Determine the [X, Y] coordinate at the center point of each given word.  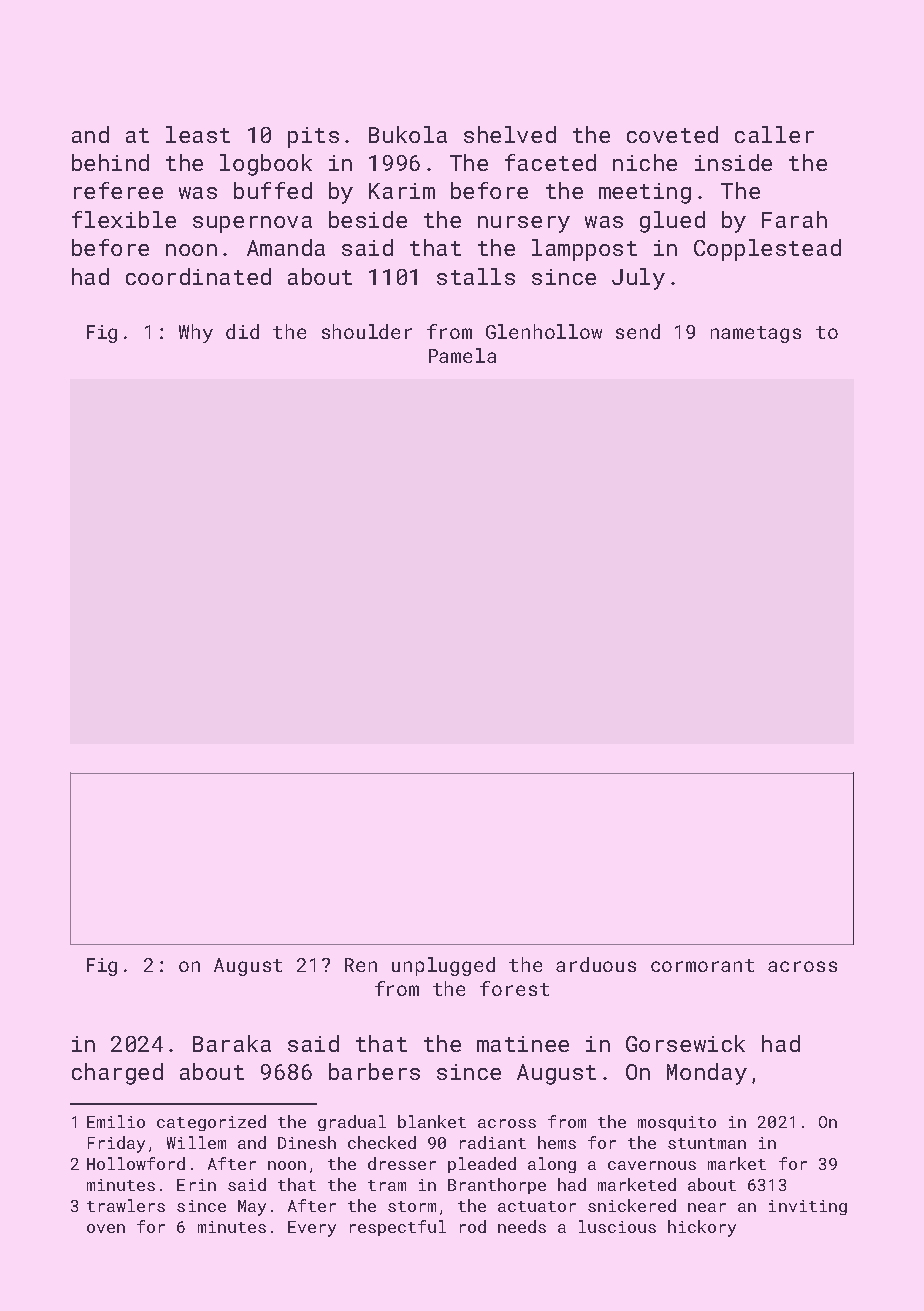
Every [312, 1229]
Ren [361, 965]
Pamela [462, 355]
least [198, 134]
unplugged [443, 966]
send [638, 331]
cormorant [702, 965]
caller [774, 134]
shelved [510, 134]
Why [196, 333]
